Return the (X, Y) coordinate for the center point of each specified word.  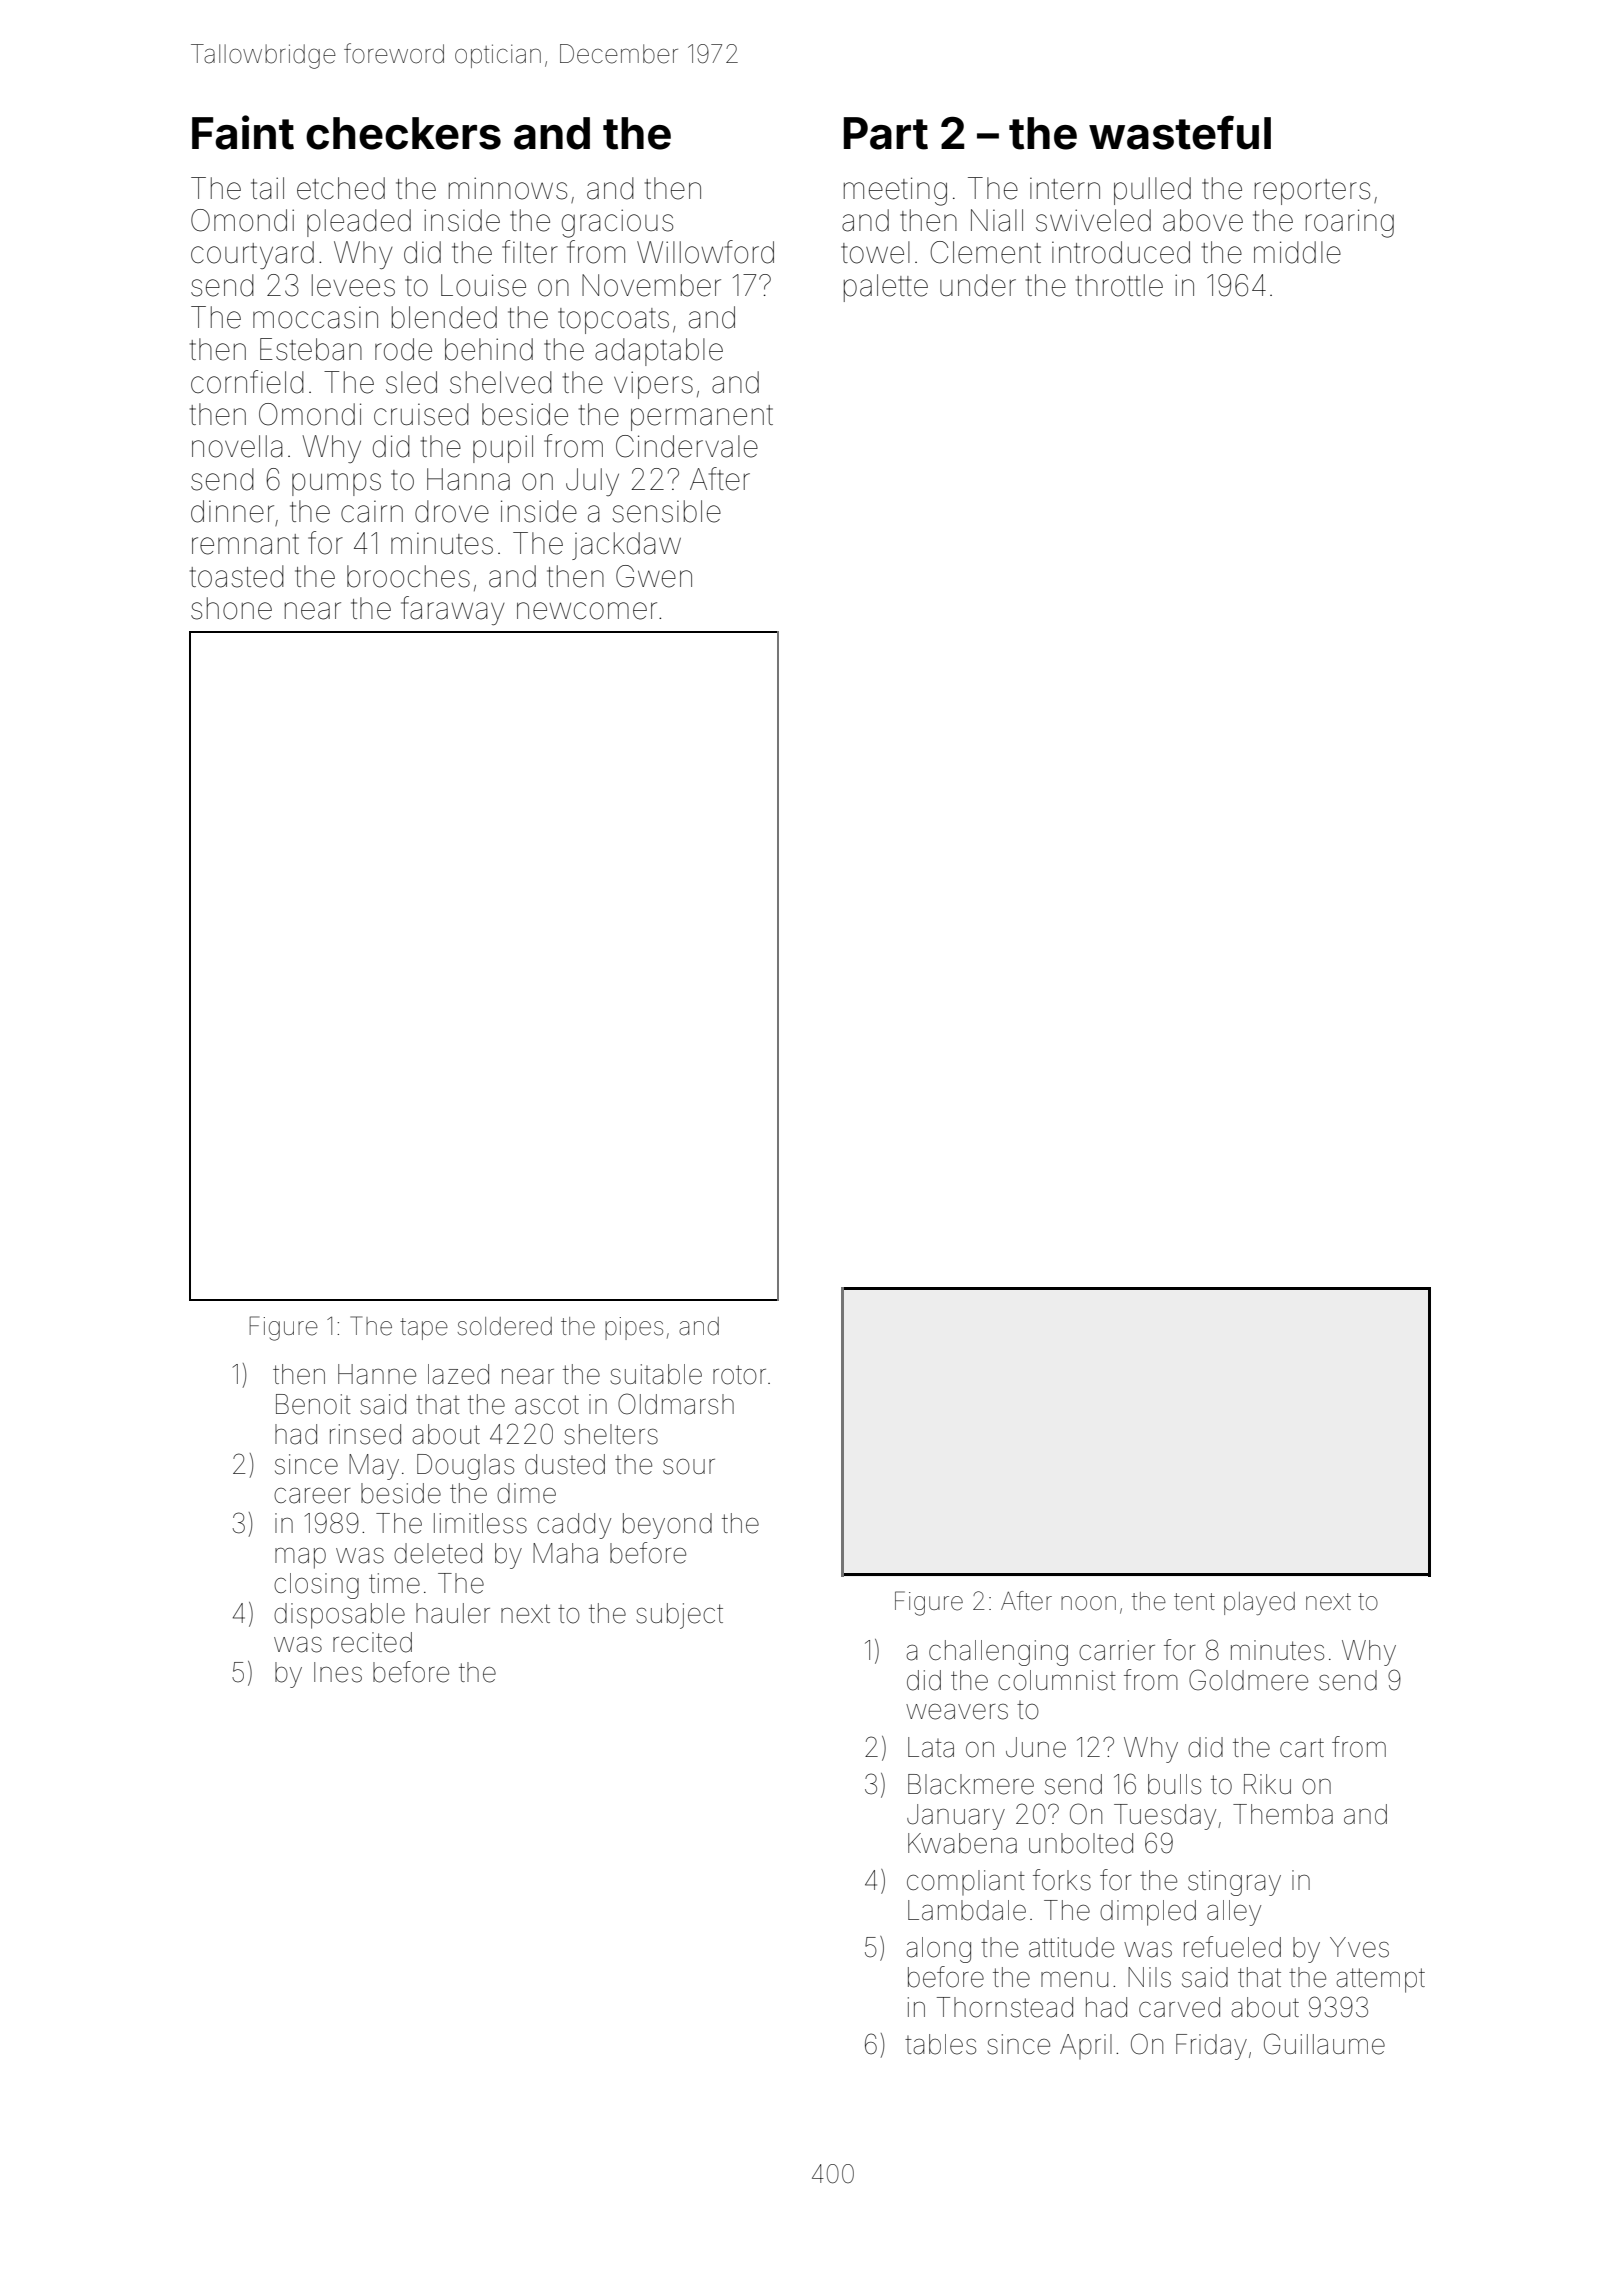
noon (1088, 1603)
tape (424, 1329)
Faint (243, 132)
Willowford (705, 252)
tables (940, 2044)
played (1259, 1603)
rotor (739, 1375)
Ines (338, 1672)
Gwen (654, 576)
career (312, 1496)
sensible (666, 511)
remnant (245, 544)
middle (1297, 252)
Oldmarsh (676, 1404)
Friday (1211, 2047)
